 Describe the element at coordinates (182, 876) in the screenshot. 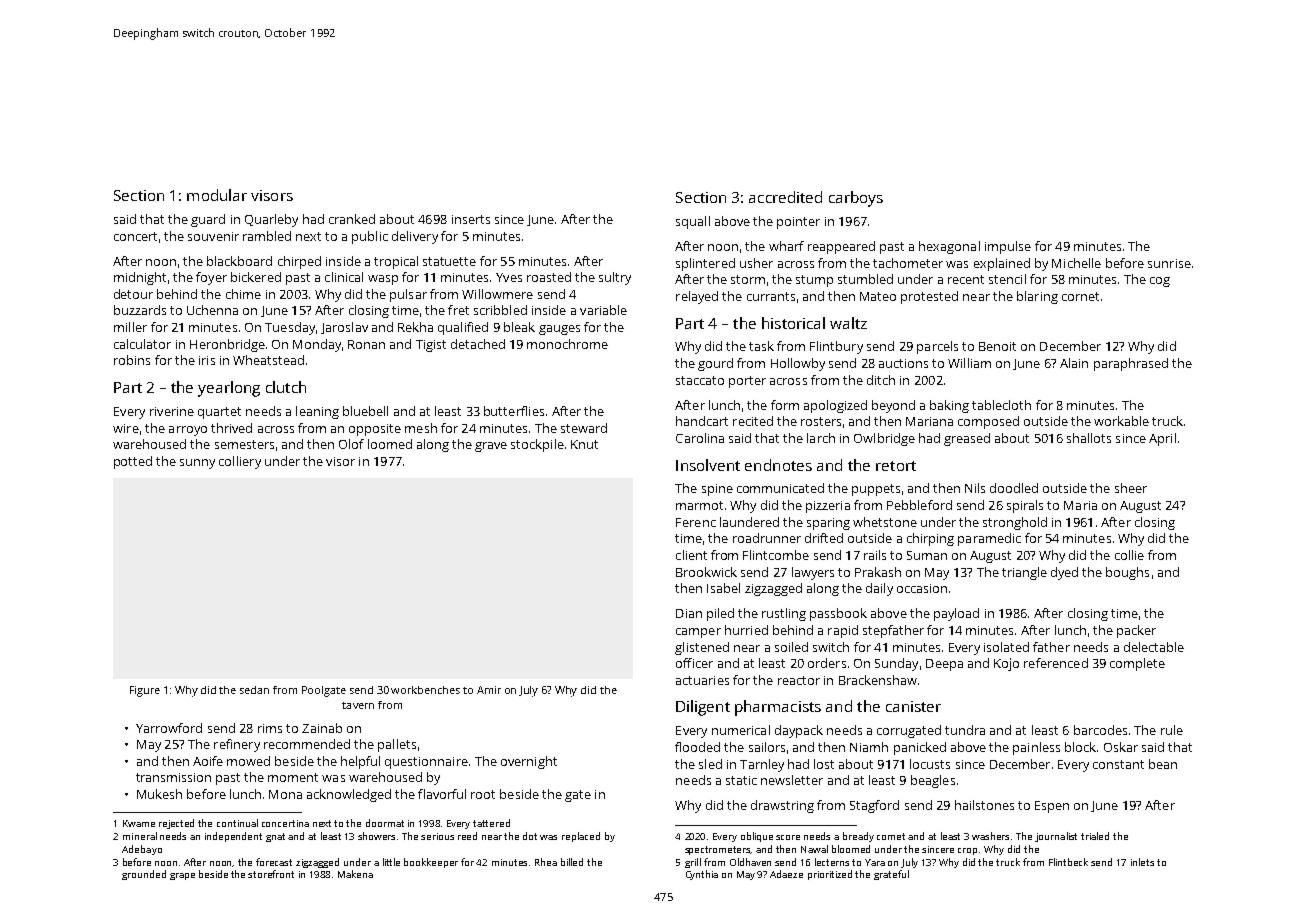

I see `grape` at that location.
